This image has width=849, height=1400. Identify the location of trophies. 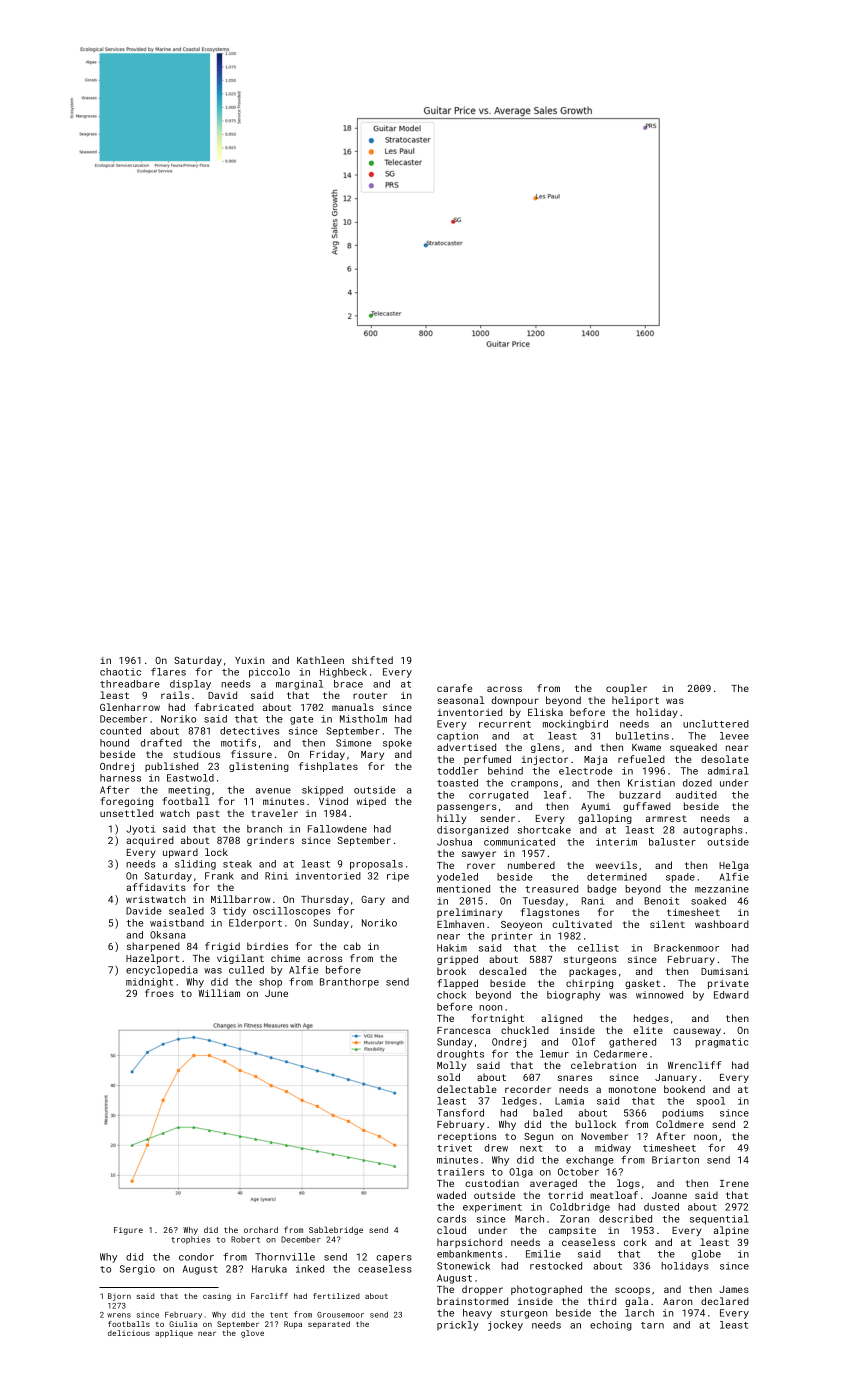
(190, 1240).
